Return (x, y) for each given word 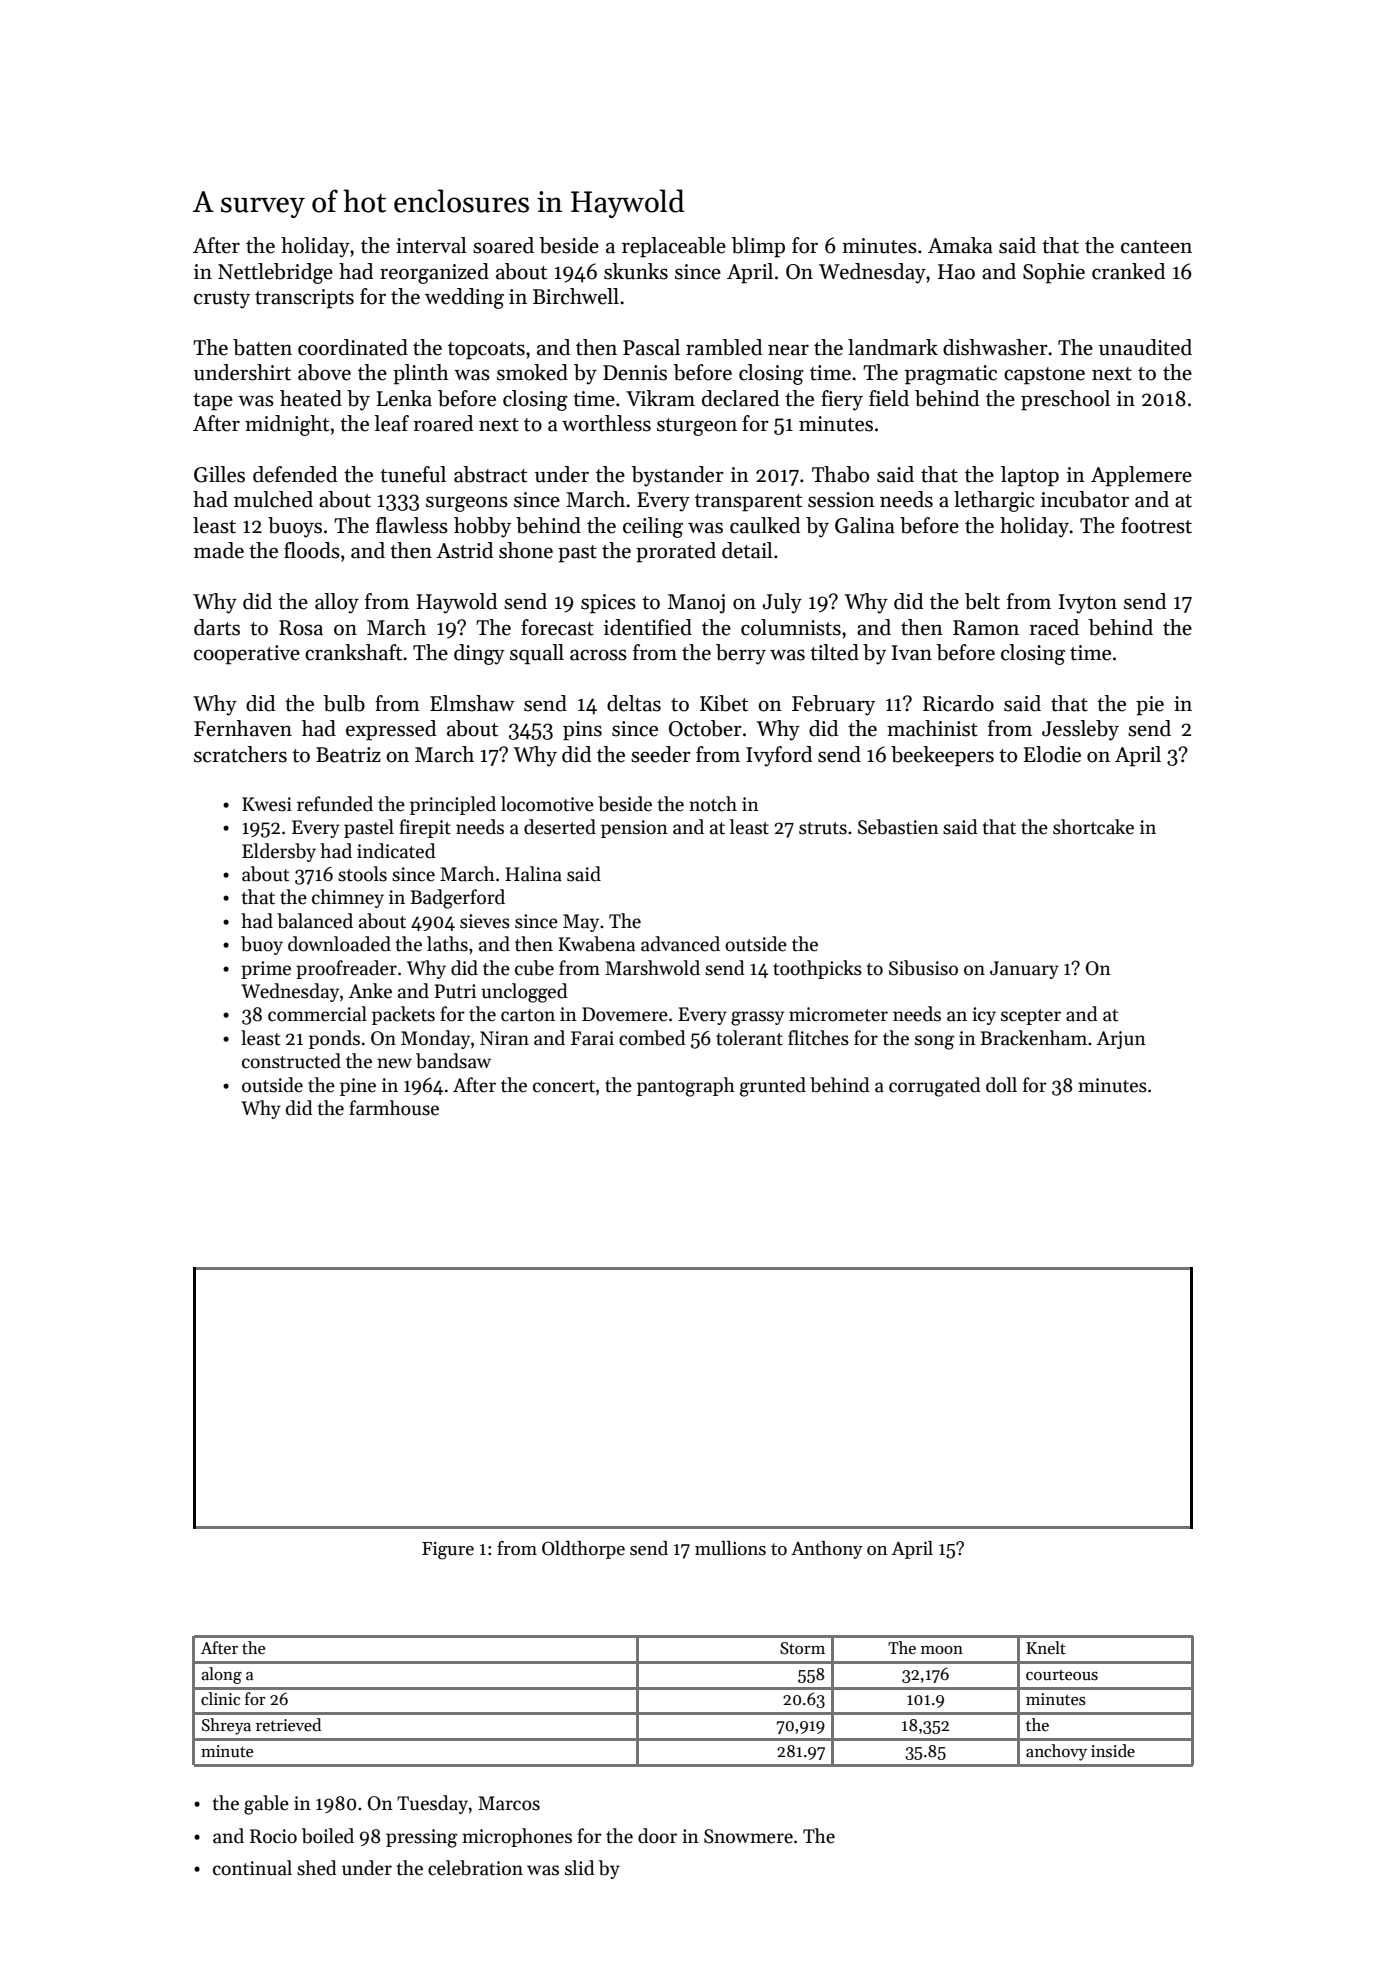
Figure (448, 1551)
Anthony (827, 1550)
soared (503, 245)
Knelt (1046, 1648)
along (221, 1675)
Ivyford (779, 756)
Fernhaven (243, 728)
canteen (1156, 247)
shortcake (1093, 827)
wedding (464, 298)
